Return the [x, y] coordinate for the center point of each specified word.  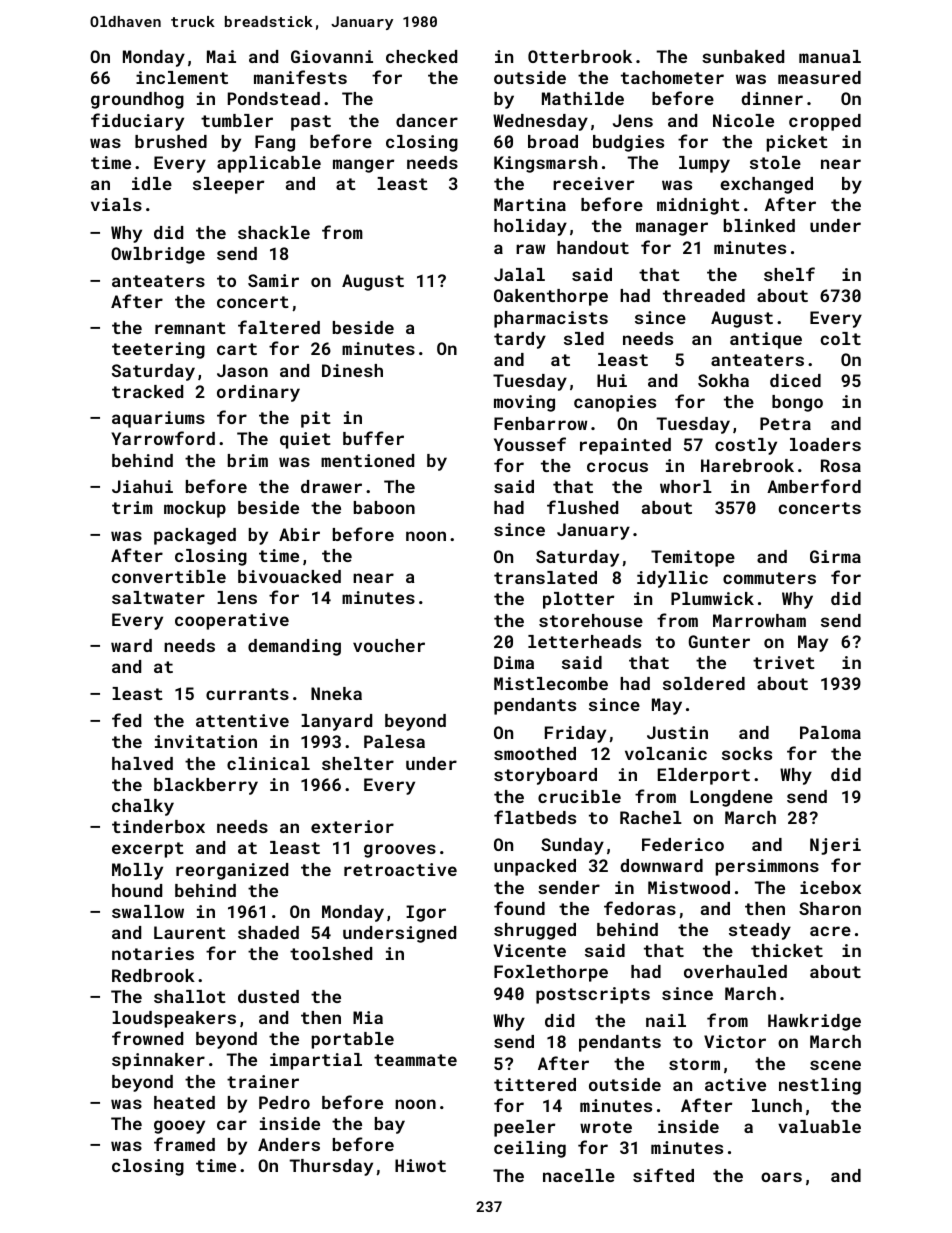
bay [390, 1125]
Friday [575, 734]
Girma [835, 556]
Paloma [830, 732]
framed [184, 1144]
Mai [221, 56]
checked [421, 56]
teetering [158, 350]
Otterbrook [580, 56]
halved [142, 763]
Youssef [530, 444]
